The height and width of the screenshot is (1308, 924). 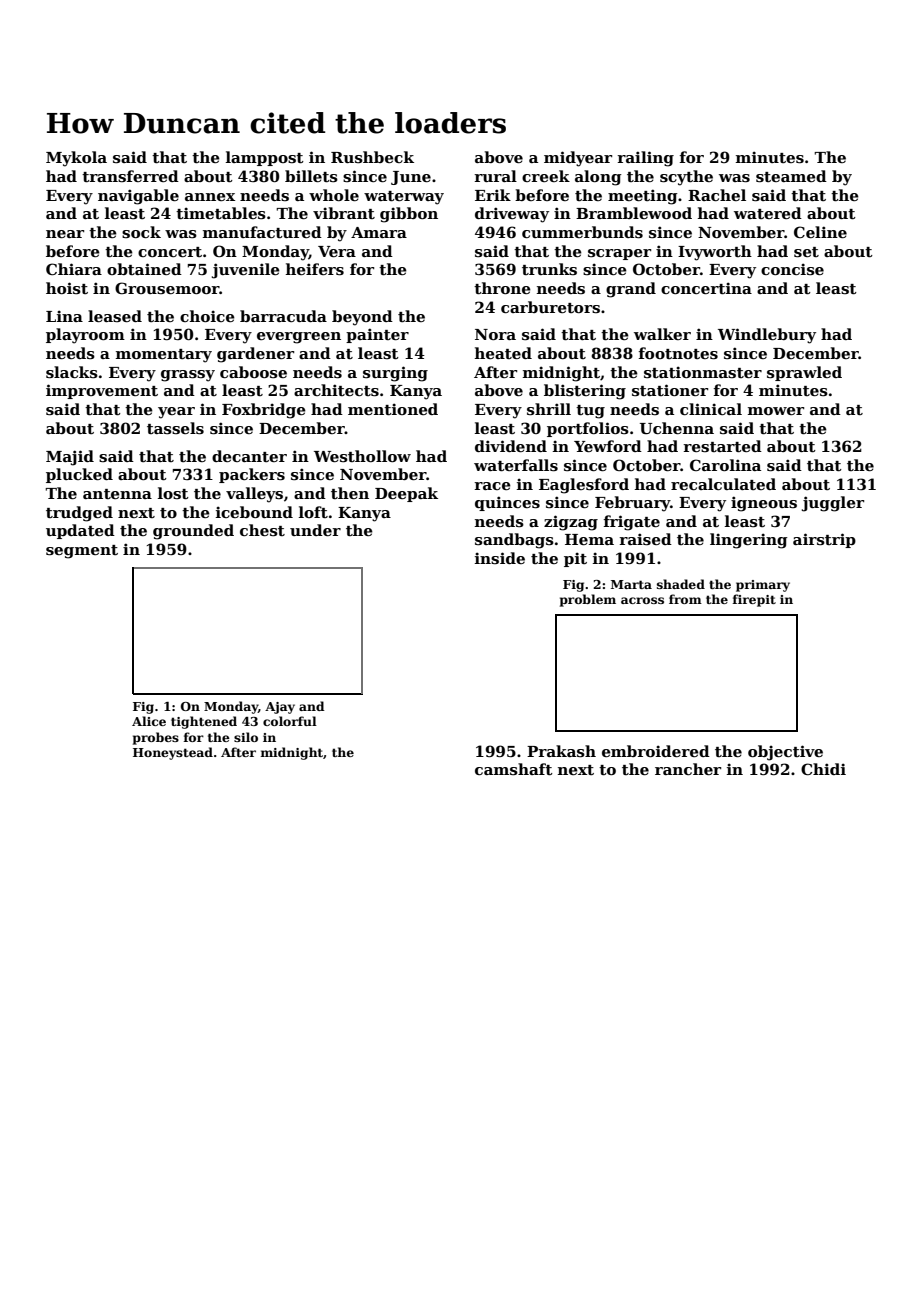 What do you see at coordinates (806, 252) in the screenshot?
I see `set` at bounding box center [806, 252].
